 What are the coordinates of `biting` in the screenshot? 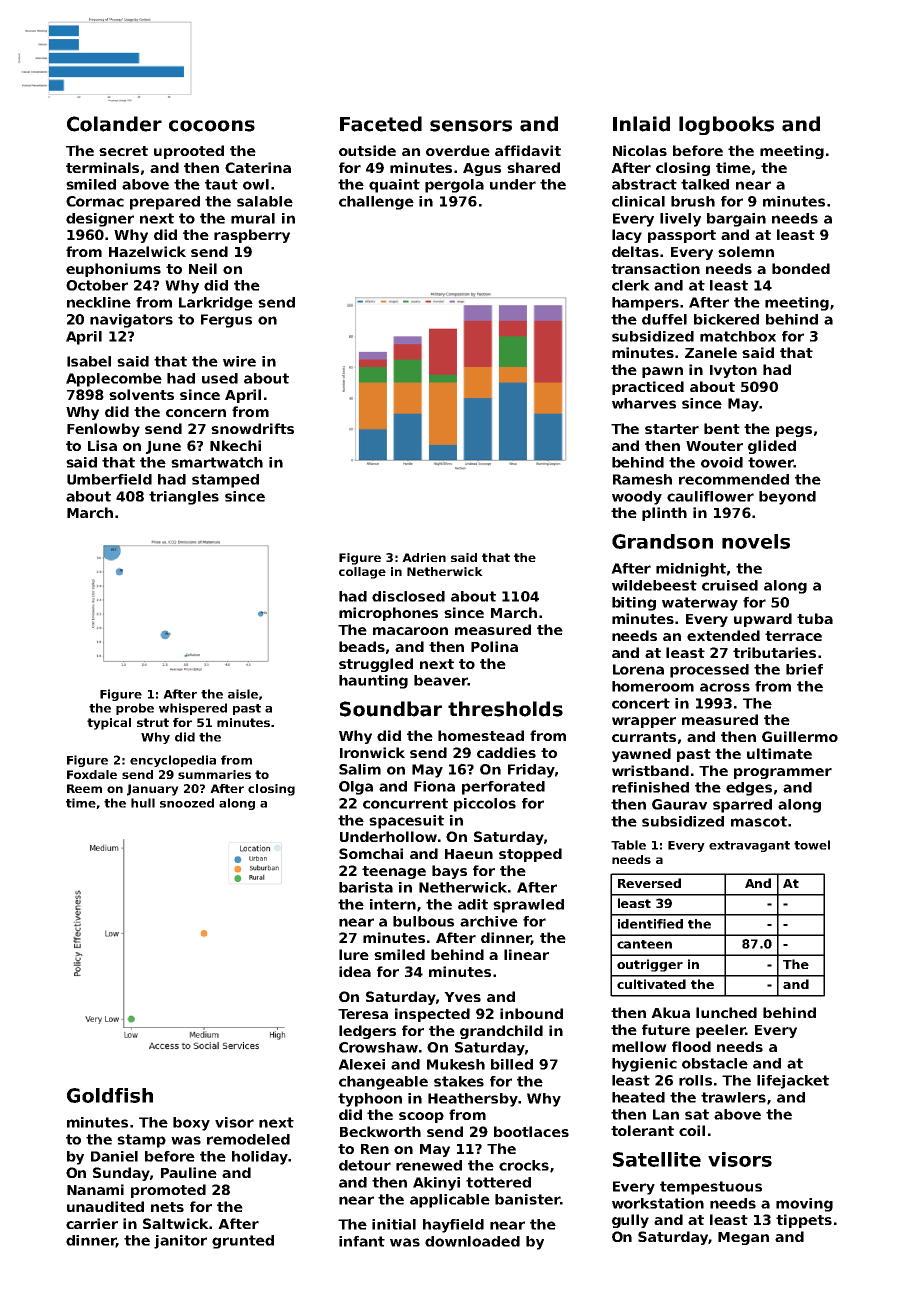 It's located at (634, 604).
